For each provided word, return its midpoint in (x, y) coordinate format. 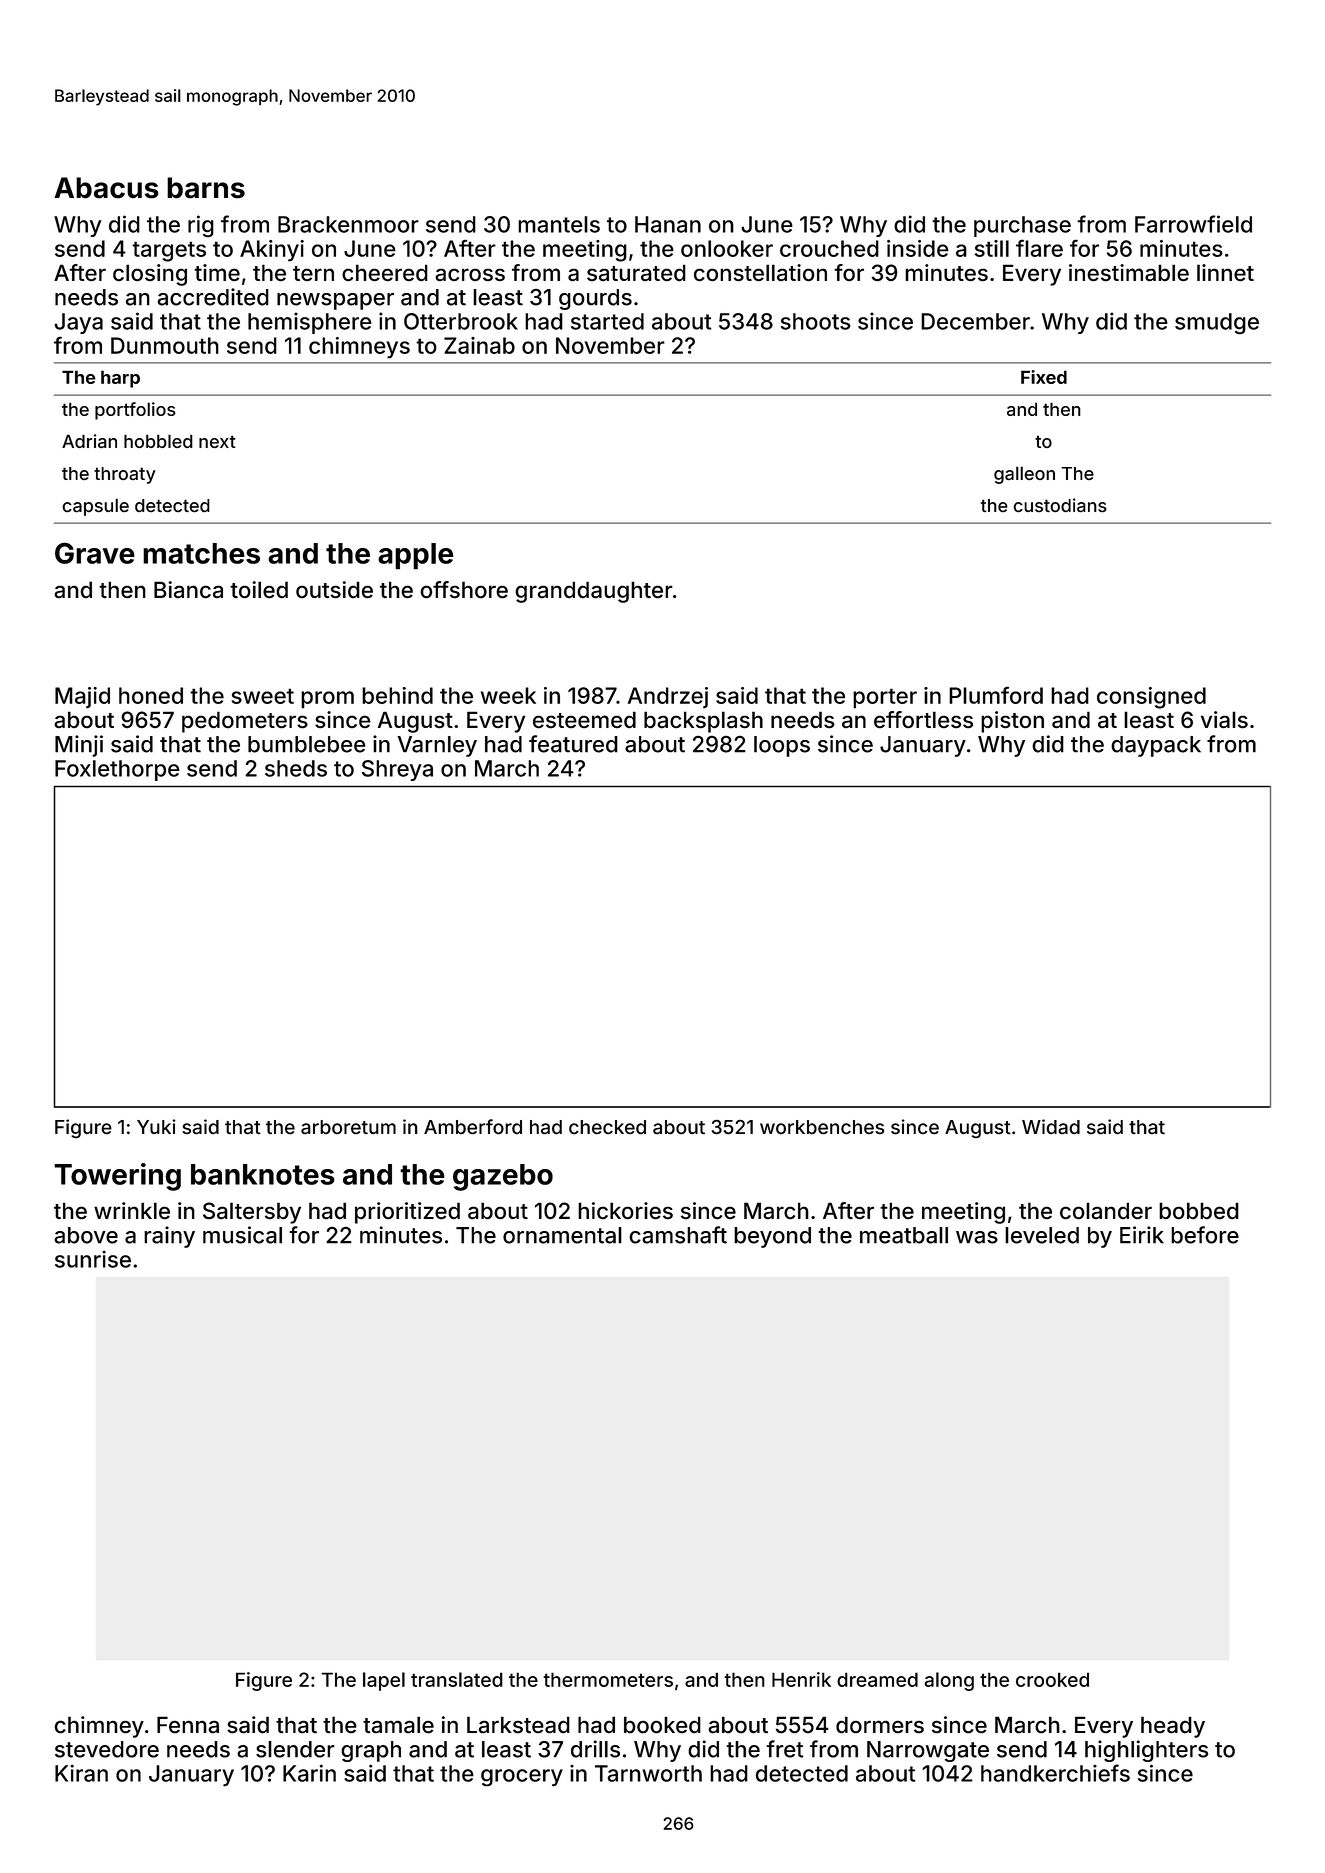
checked (607, 1127)
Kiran (81, 1773)
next (217, 441)
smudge (1217, 323)
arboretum (348, 1127)
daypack (1156, 746)
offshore (464, 589)
